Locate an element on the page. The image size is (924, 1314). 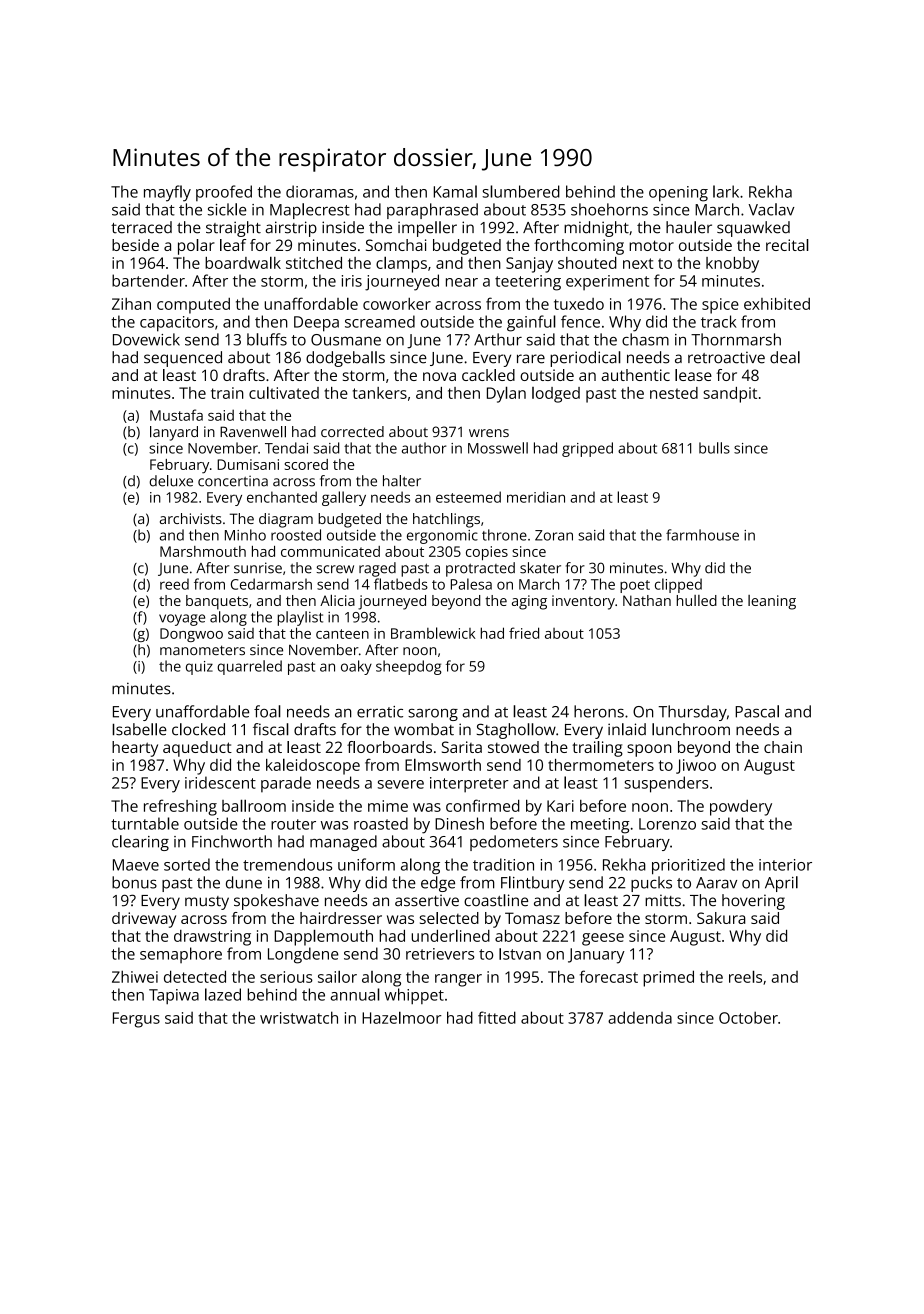
Hazelmoor is located at coordinates (402, 1017).
